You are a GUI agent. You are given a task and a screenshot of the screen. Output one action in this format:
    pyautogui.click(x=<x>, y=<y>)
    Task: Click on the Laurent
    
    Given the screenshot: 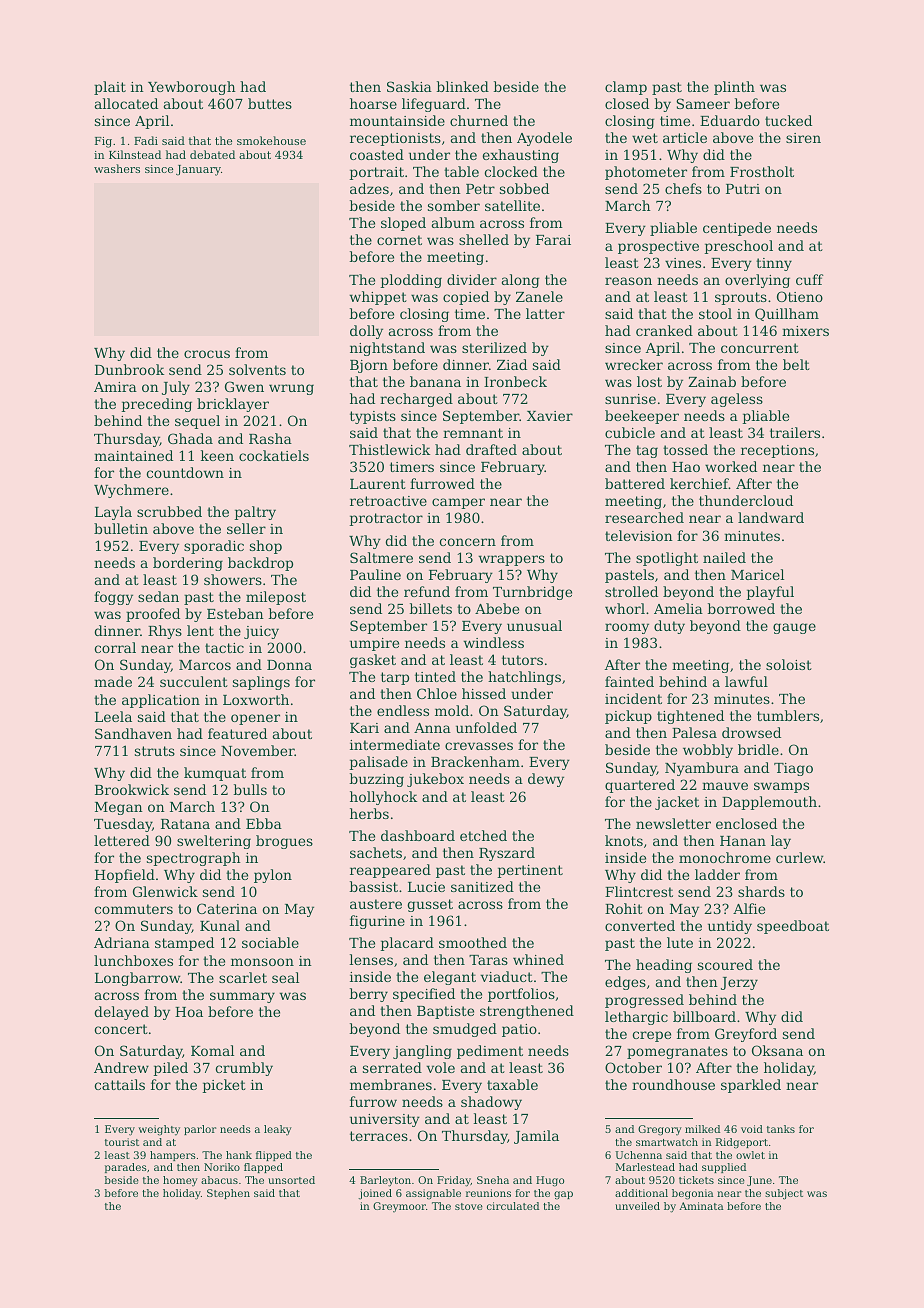 What is the action you would take?
    pyautogui.click(x=378, y=484)
